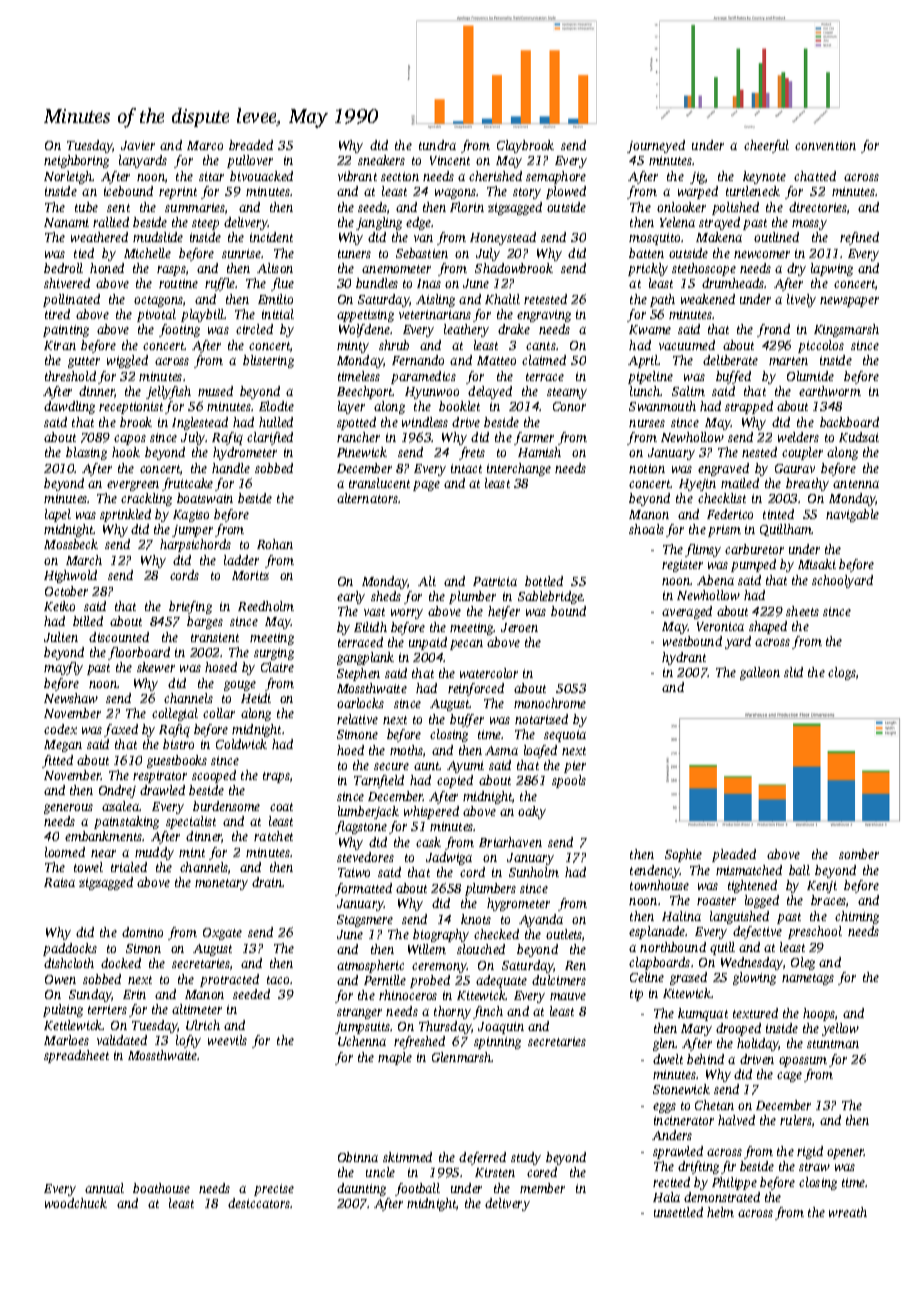 The height and width of the screenshot is (1308, 924). What do you see at coordinates (251, 145) in the screenshot?
I see `breaded` at bounding box center [251, 145].
